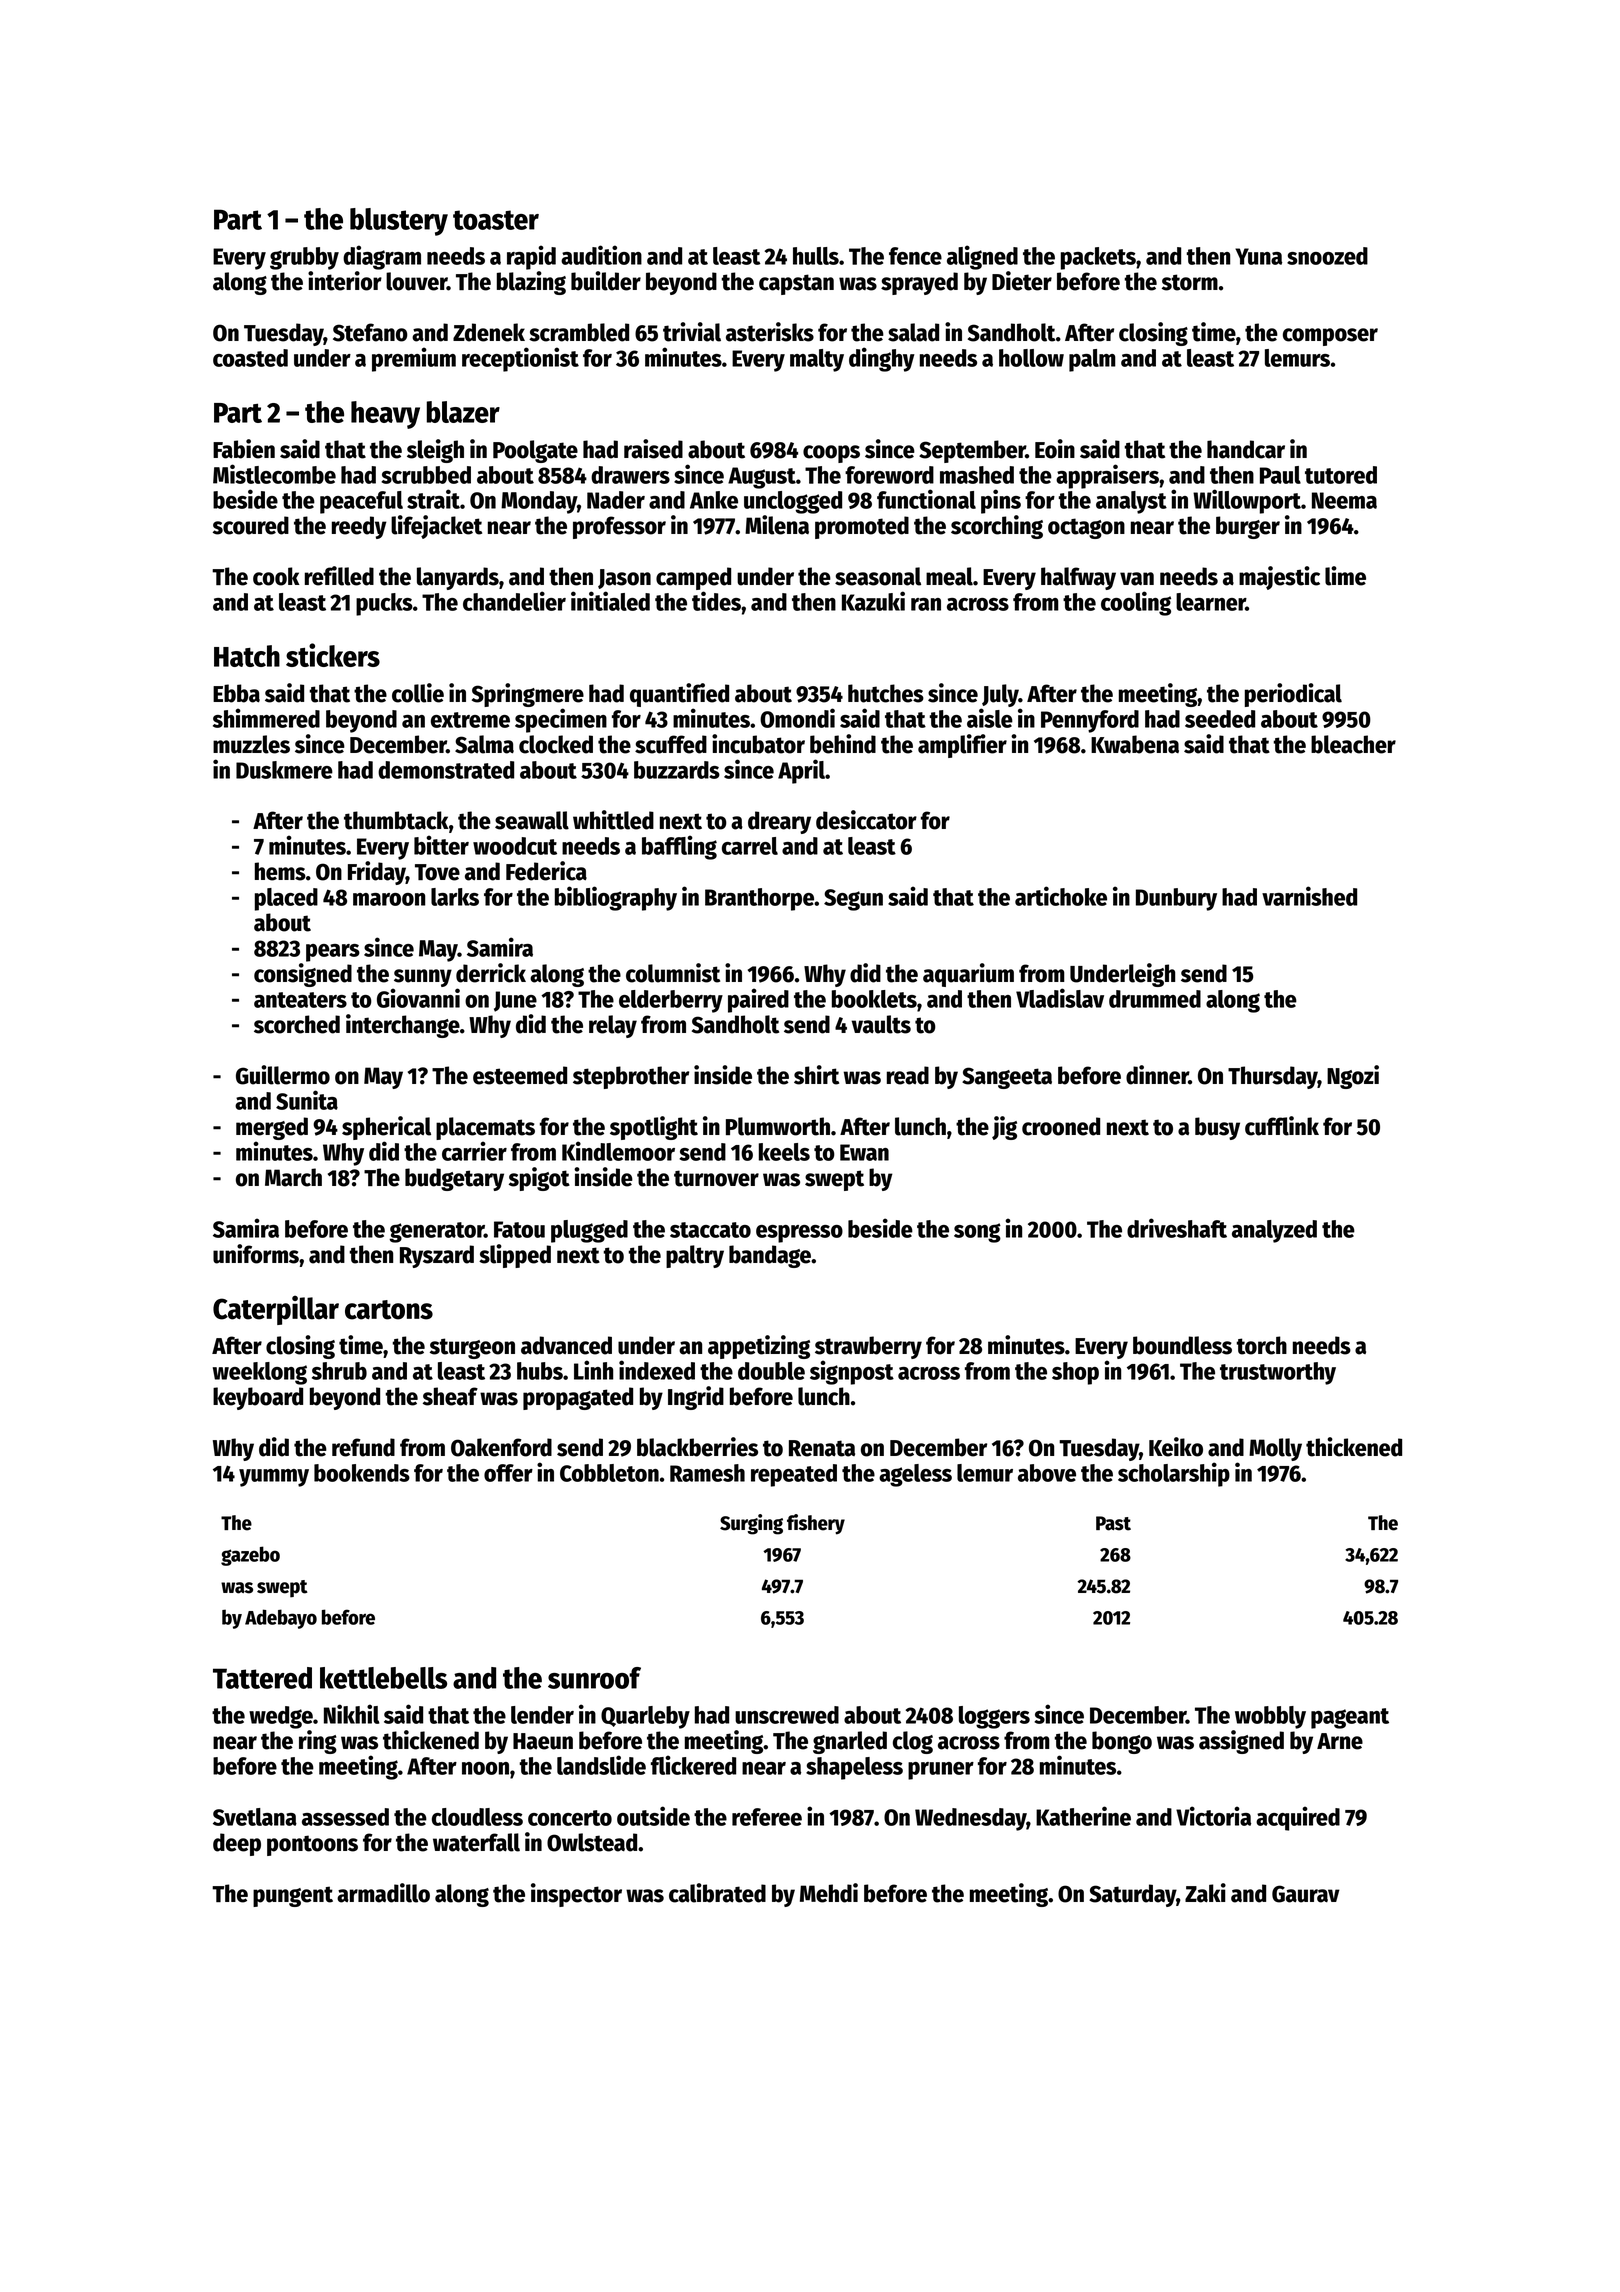 Image resolution: width=1620 pixels, height=2292 pixels. Describe the element at coordinates (657, 1370) in the image. I see `indexed` at that location.
